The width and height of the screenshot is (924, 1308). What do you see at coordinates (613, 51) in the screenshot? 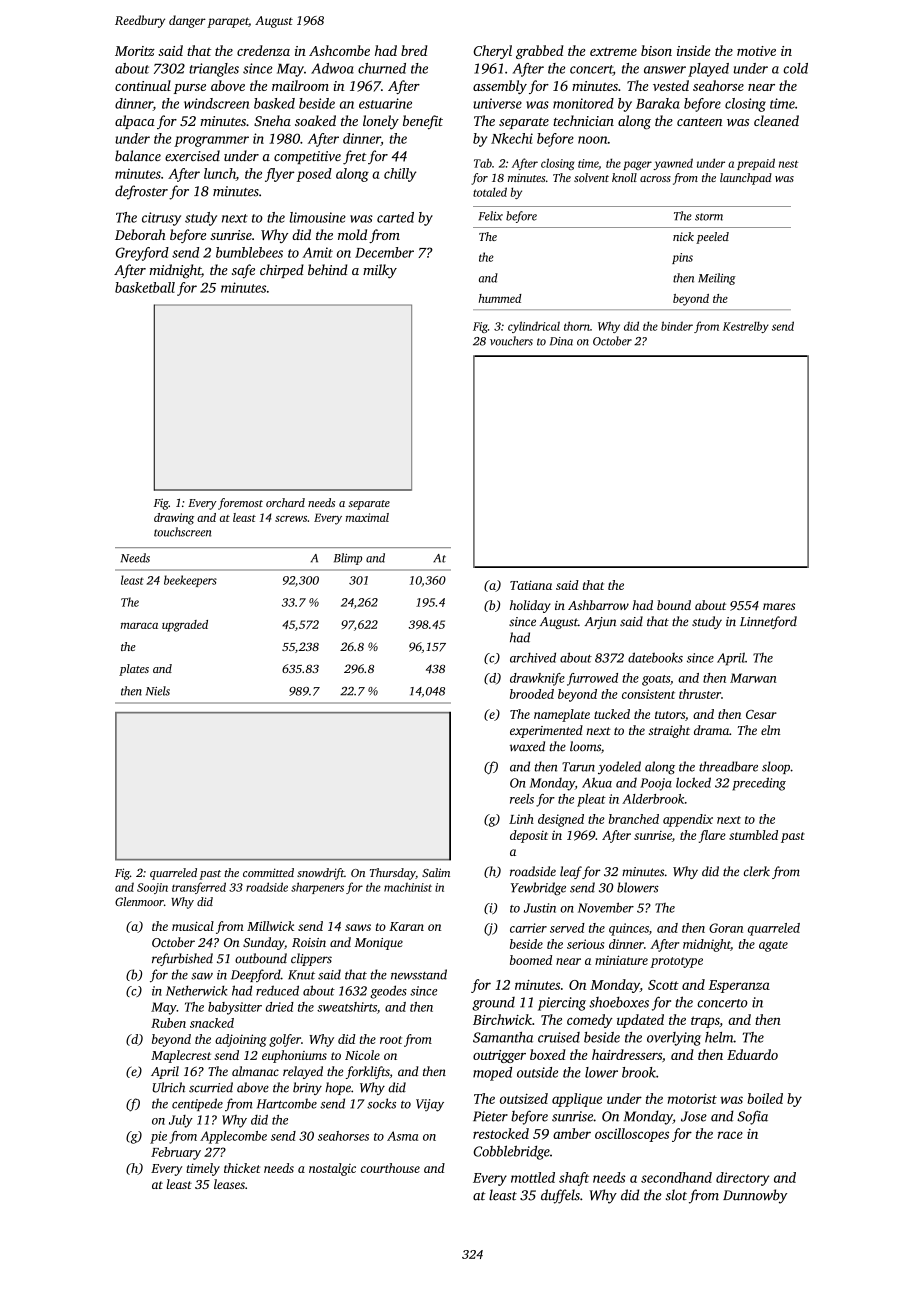
I see `extreme` at bounding box center [613, 51].
